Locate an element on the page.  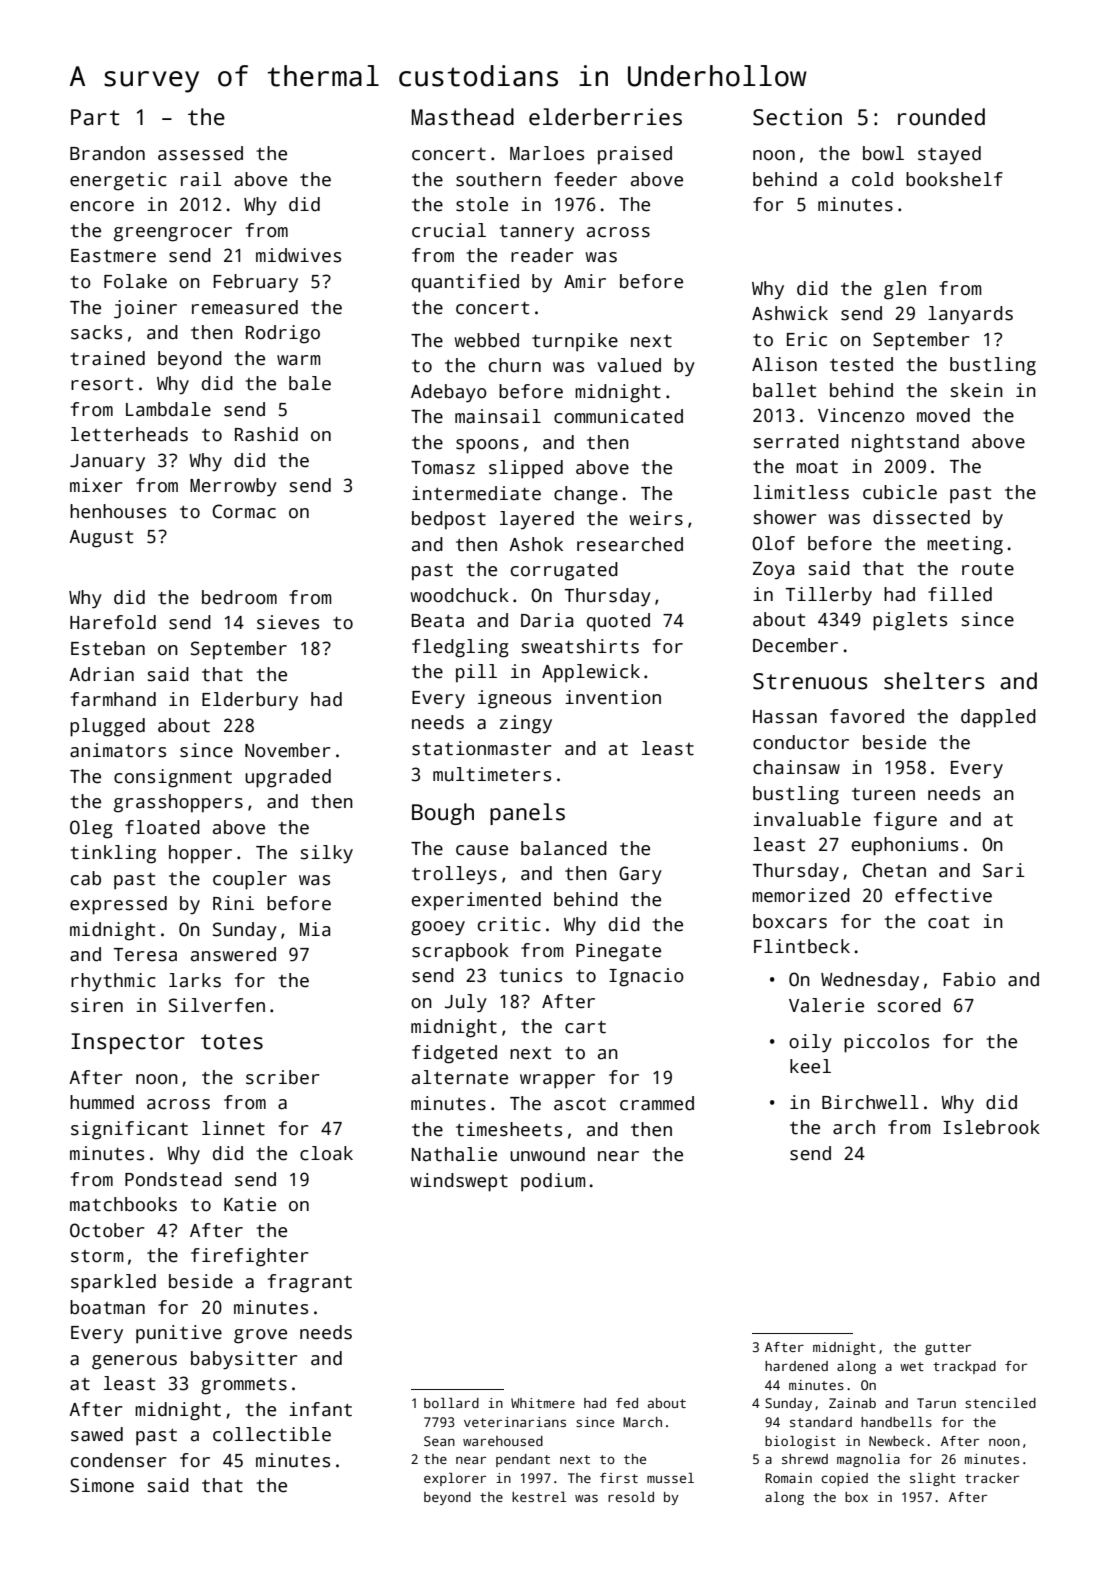
alternate is located at coordinates (460, 1077).
